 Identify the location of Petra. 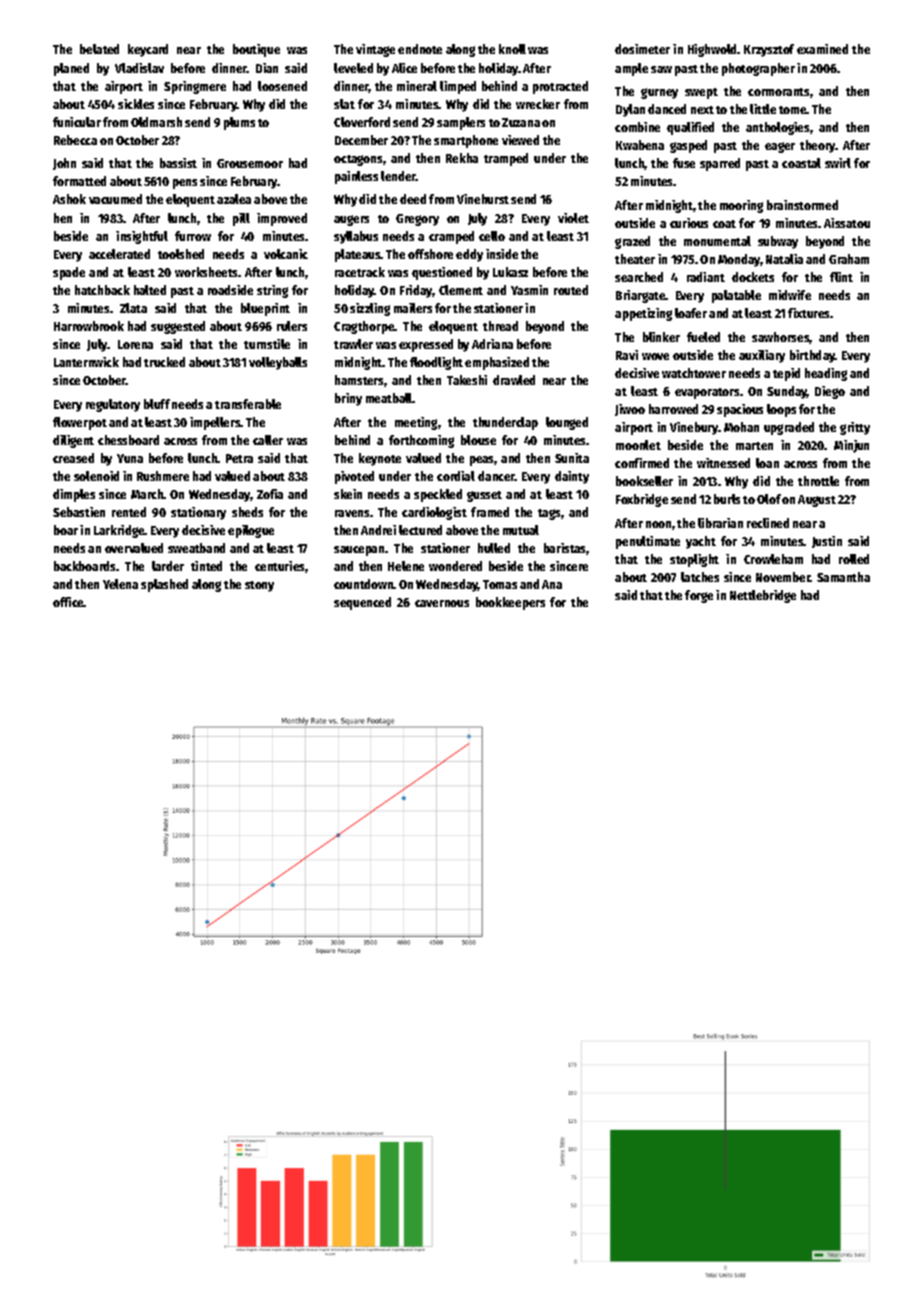
(239, 458).
